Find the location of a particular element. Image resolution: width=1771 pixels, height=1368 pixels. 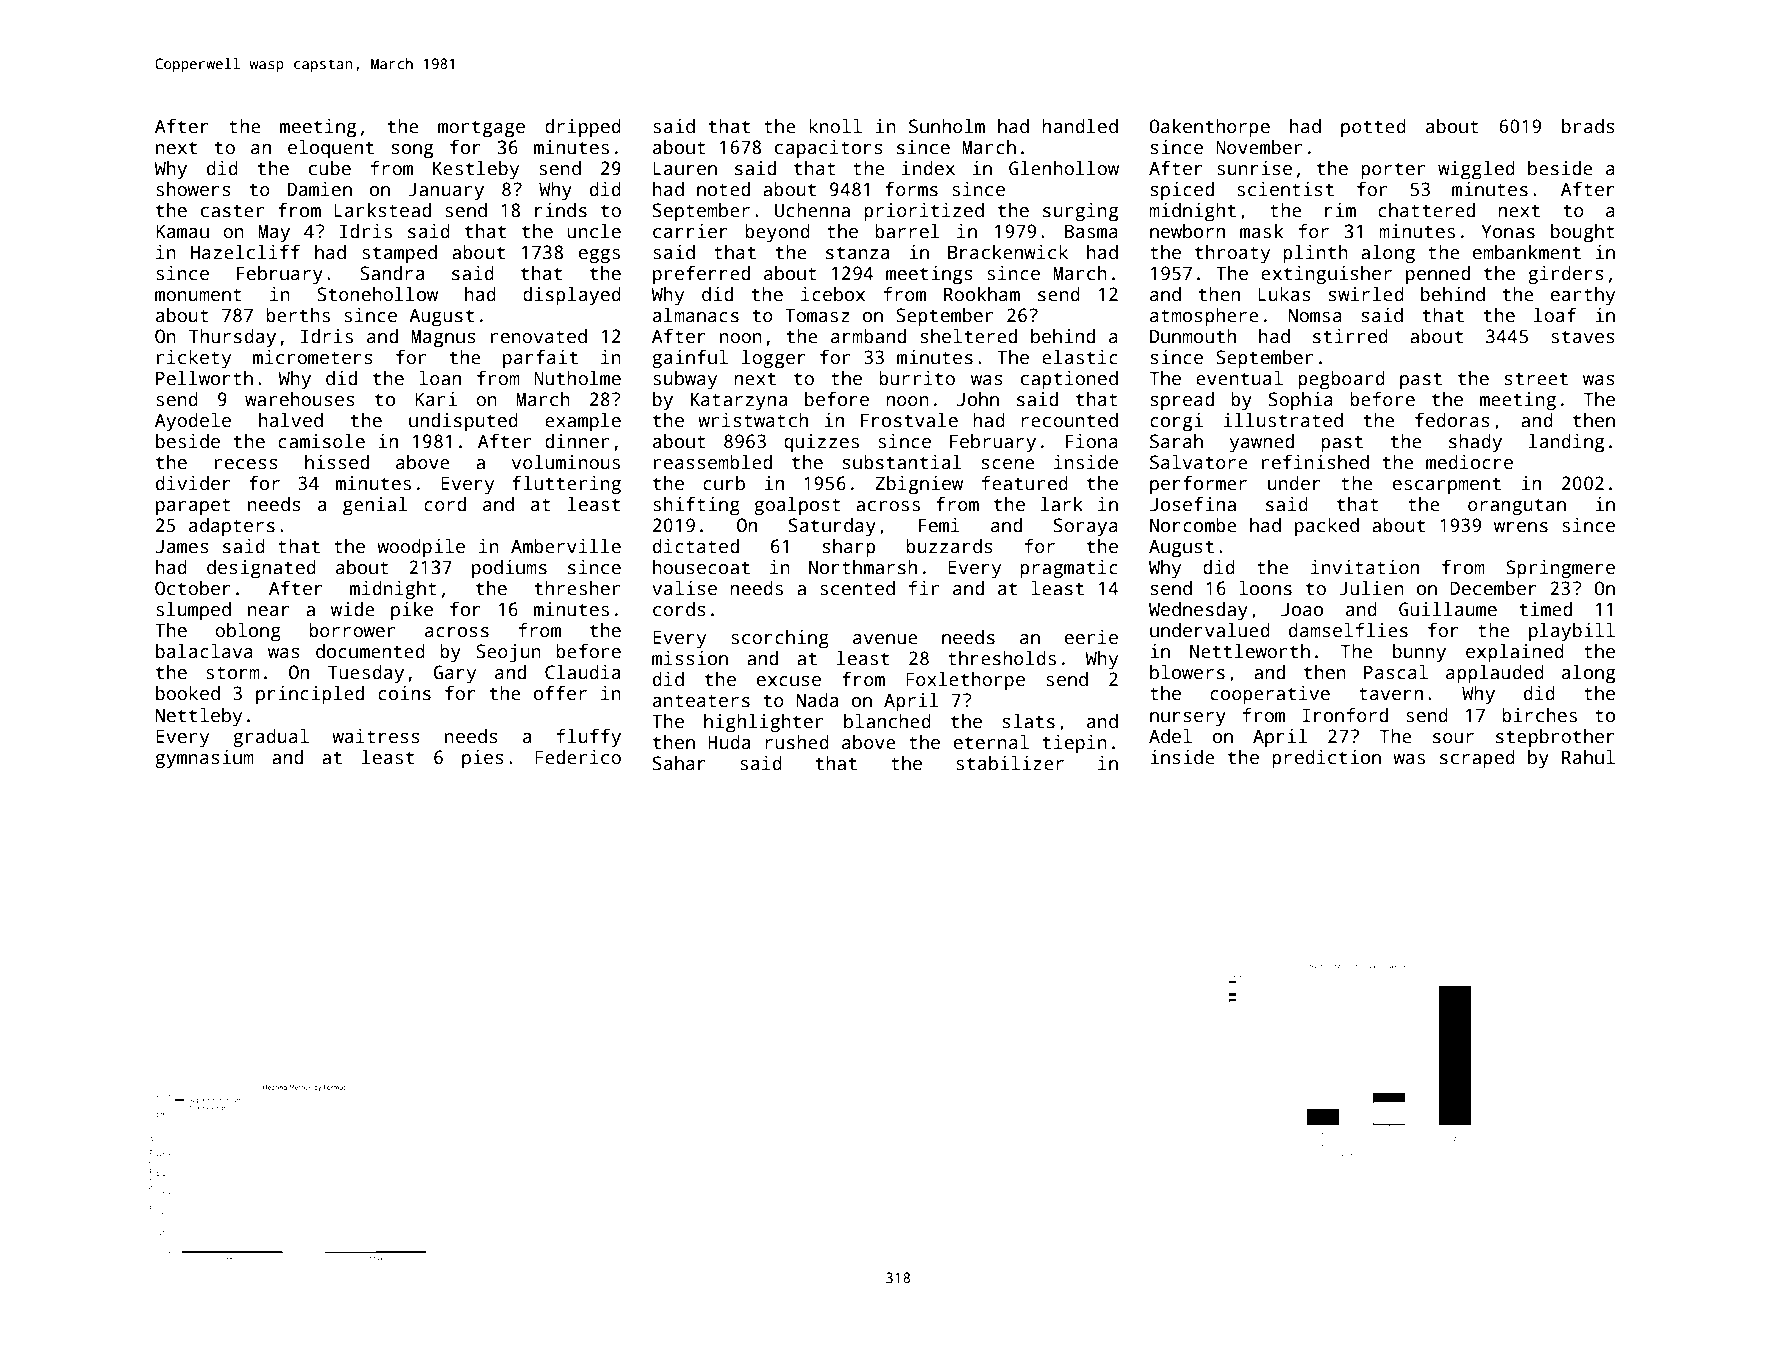

Glenhollow is located at coordinates (1064, 168).
